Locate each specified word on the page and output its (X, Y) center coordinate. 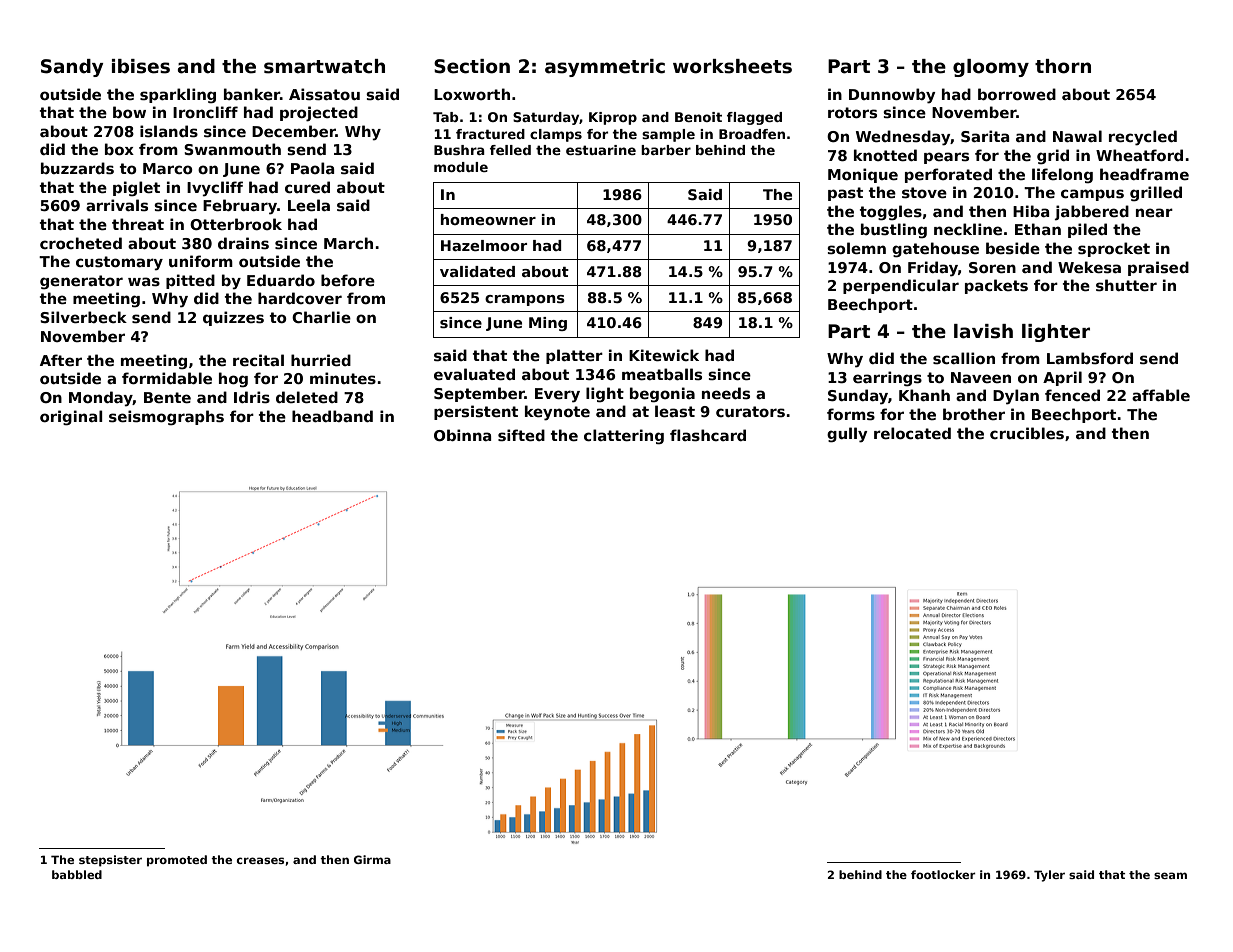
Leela (309, 205)
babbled (77, 874)
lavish (983, 331)
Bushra (459, 150)
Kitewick (664, 355)
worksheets (732, 66)
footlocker (943, 874)
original (71, 417)
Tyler (1049, 876)
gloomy (991, 68)
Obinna (462, 435)
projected (319, 114)
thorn (1063, 66)
